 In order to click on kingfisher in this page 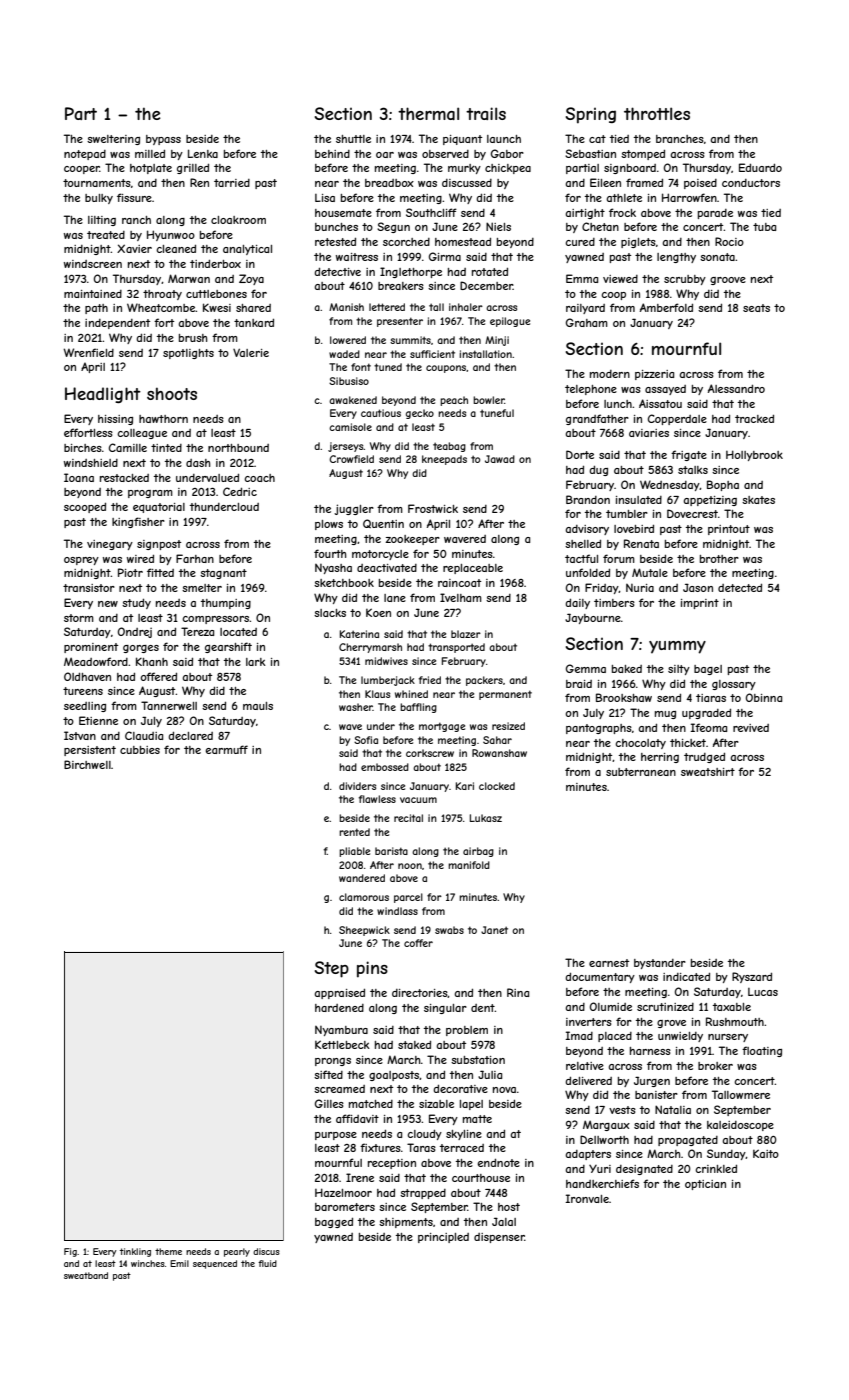, I will do `click(138, 522)`.
